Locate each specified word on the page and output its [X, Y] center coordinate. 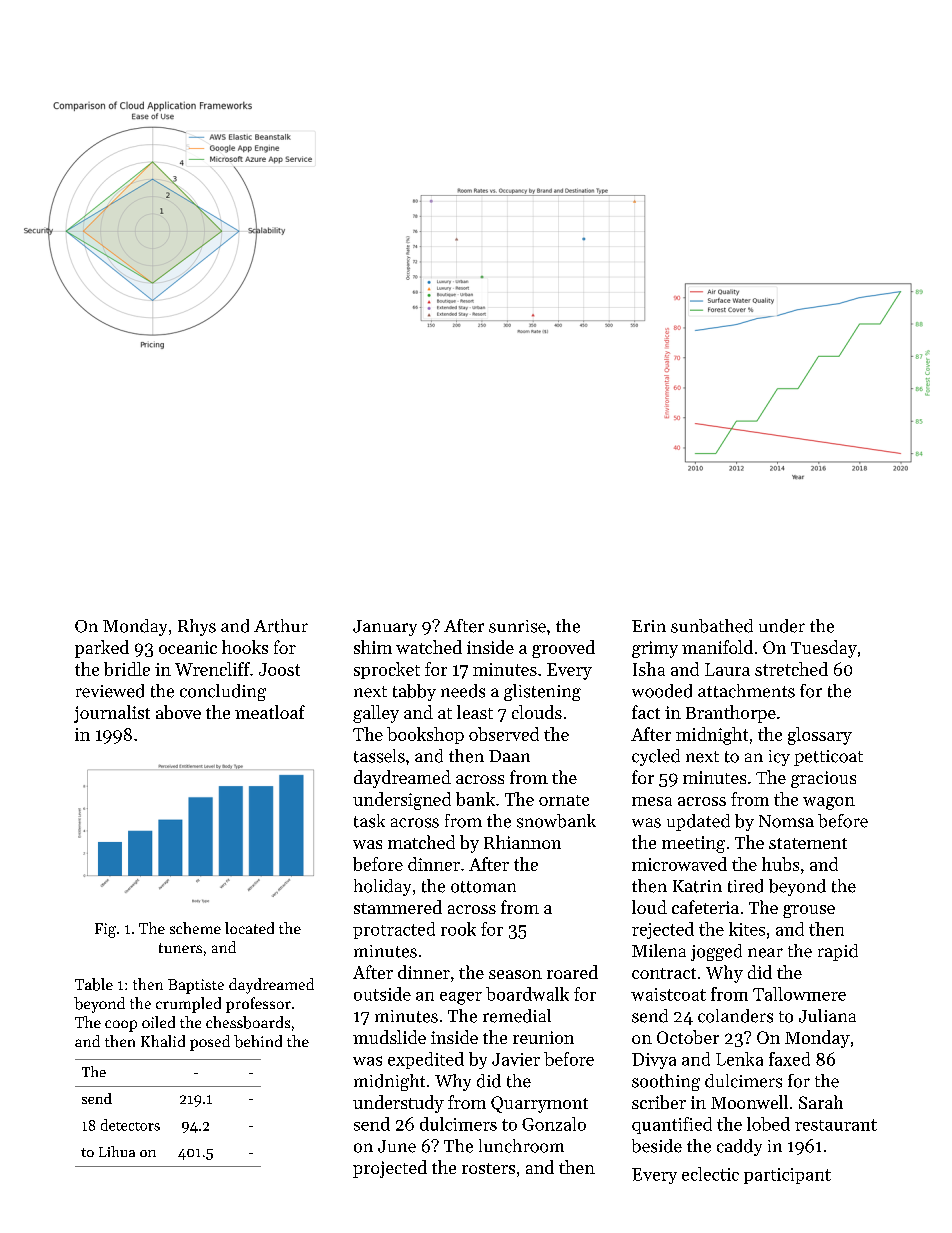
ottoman [483, 887]
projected [390, 1169]
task [369, 821]
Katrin [697, 886]
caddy [739, 1147]
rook [458, 929]
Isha [649, 669]
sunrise [517, 626]
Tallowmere [799, 994]
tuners [180, 948]
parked [102, 649]
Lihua [117, 1151]
